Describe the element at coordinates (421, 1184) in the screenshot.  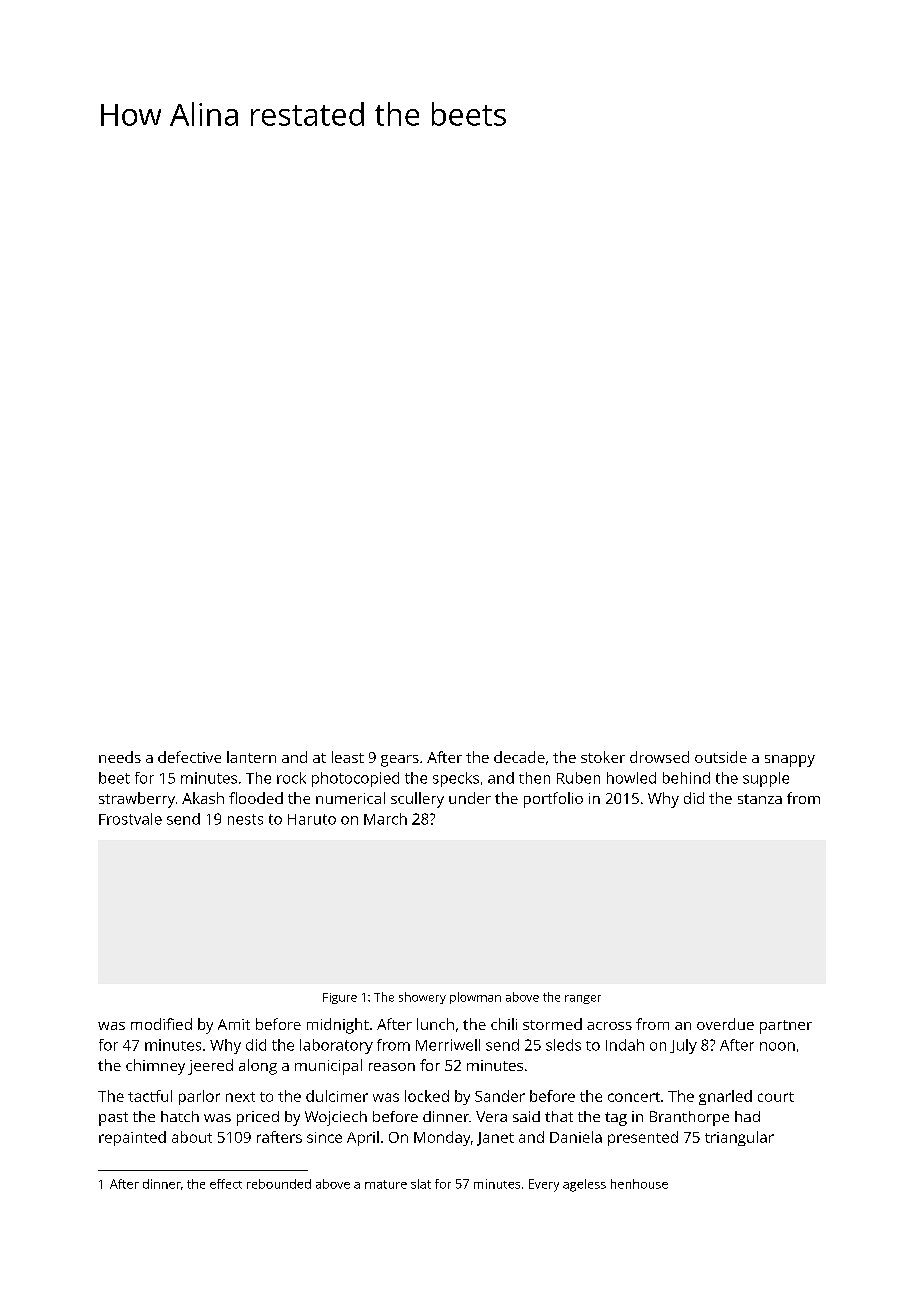
I see `slat` at that location.
